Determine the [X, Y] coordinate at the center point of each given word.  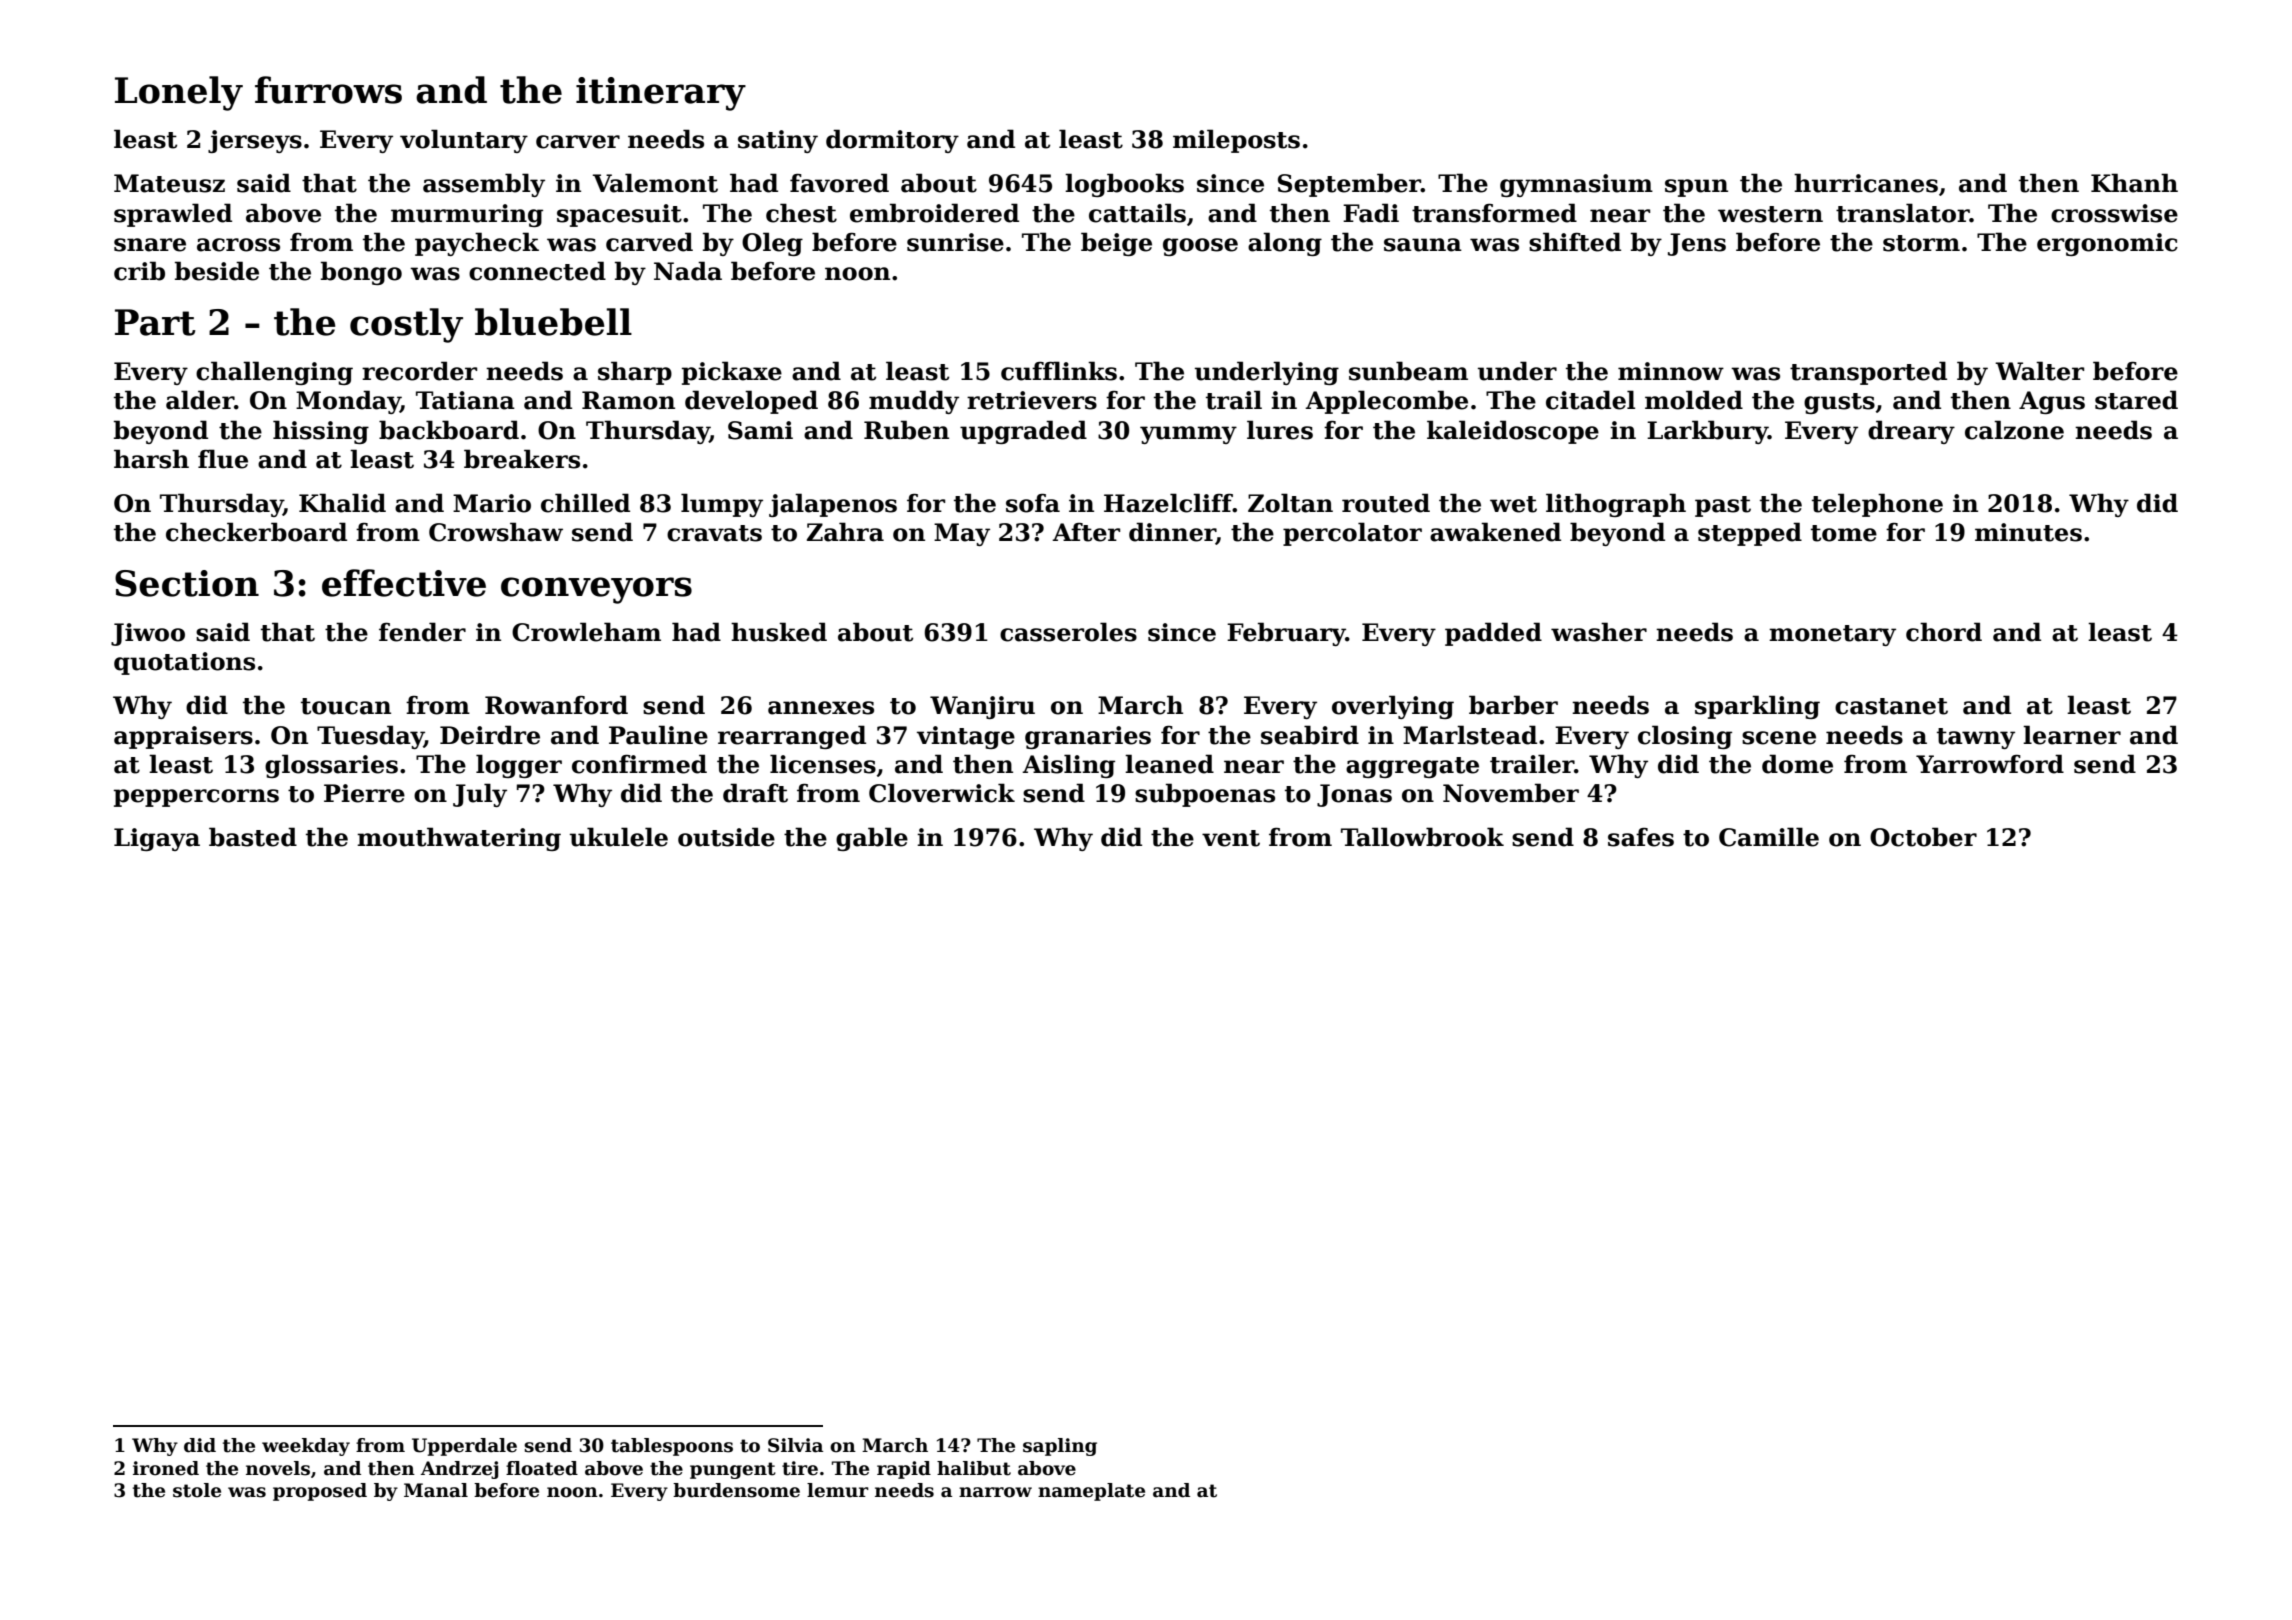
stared [2136, 400]
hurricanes [1866, 183]
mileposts [1236, 141]
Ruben [906, 430]
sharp [635, 373]
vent [1231, 838]
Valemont [655, 183]
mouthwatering [459, 839]
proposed [320, 1492]
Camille [1769, 837]
